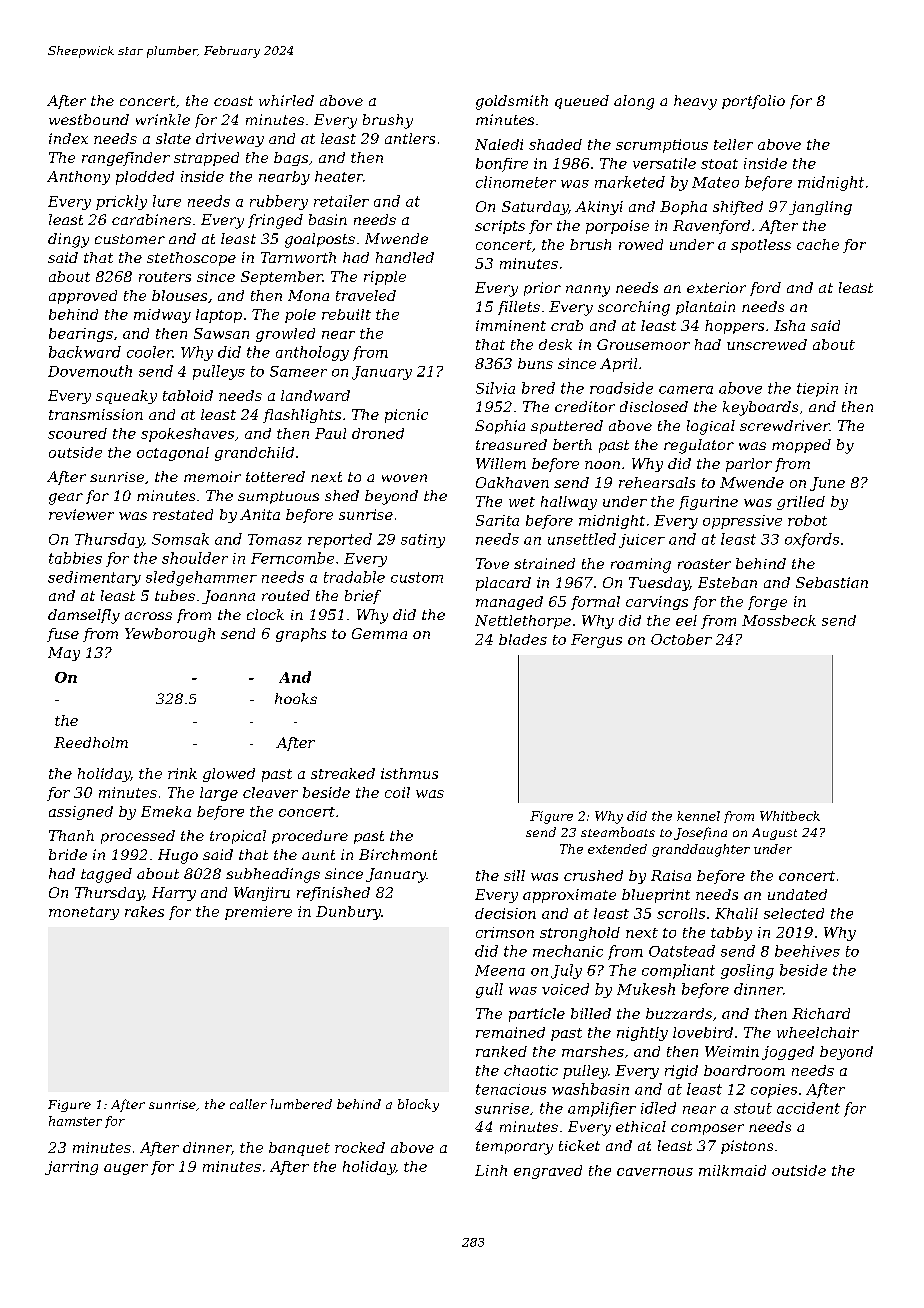 This image has width=924, height=1308. I want to click on spotless, so click(761, 246).
